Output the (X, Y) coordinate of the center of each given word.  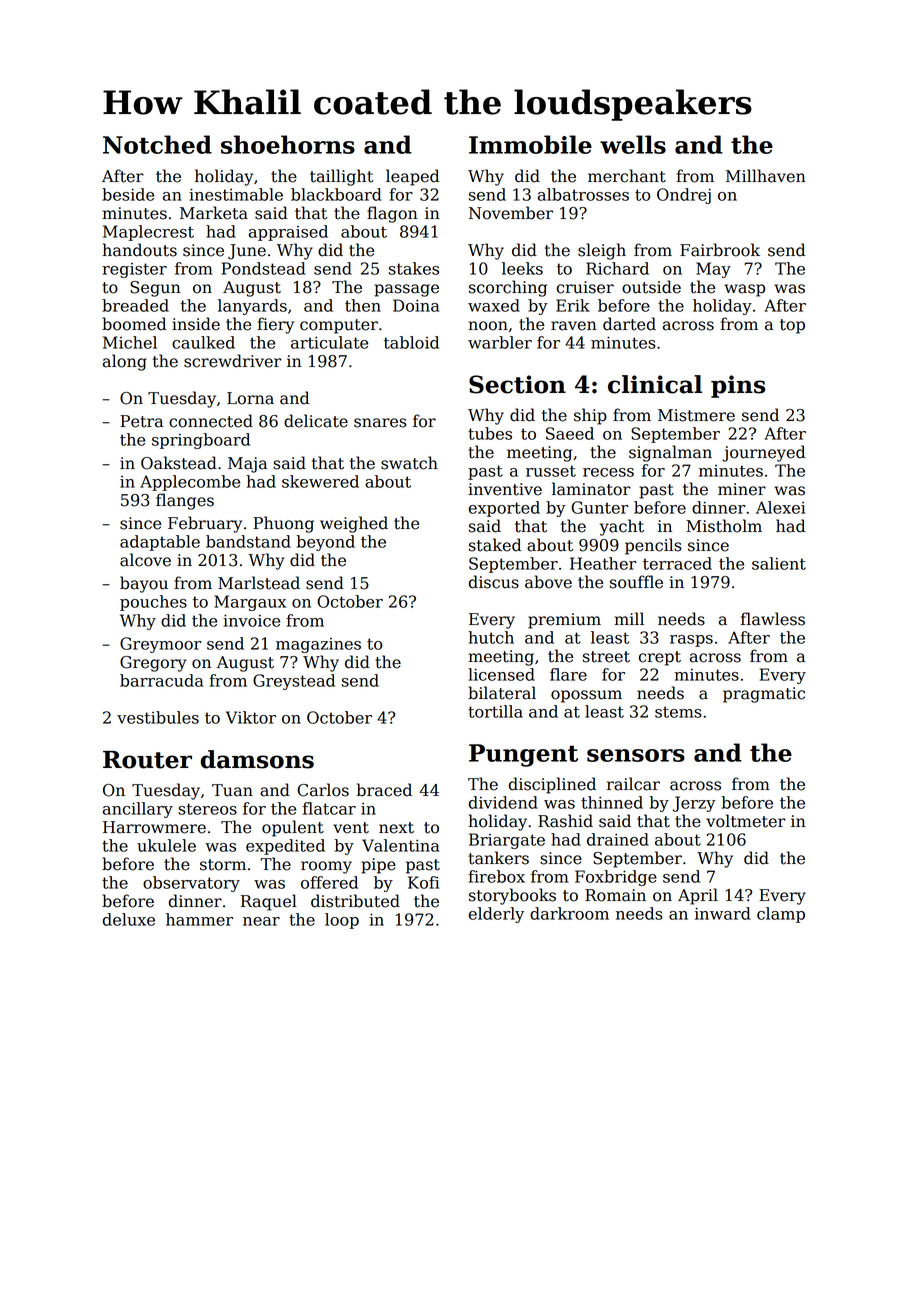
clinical (655, 384)
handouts (139, 250)
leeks (522, 268)
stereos (207, 809)
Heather (603, 563)
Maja (247, 465)
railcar (633, 784)
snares (380, 423)
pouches (153, 603)
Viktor (251, 717)
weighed (354, 524)
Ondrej (684, 196)
